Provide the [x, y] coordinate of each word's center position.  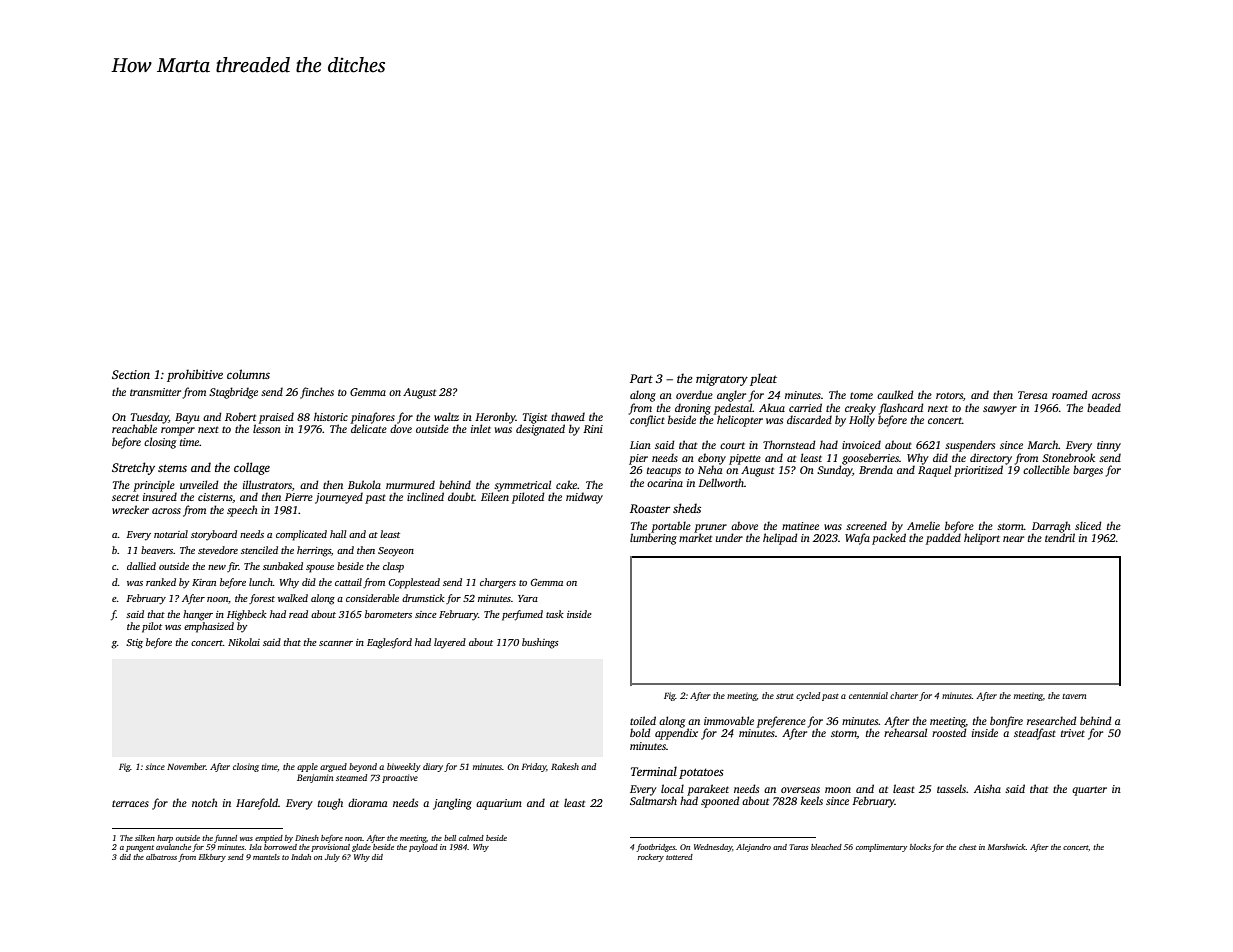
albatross [161, 857]
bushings [540, 643]
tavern [1074, 696]
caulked [895, 394]
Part [641, 378]
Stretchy [133, 468]
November [186, 766]
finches [317, 393]
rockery [651, 858]
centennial [868, 695]
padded [943, 539]
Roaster [650, 508]
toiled [643, 720]
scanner [336, 643]
